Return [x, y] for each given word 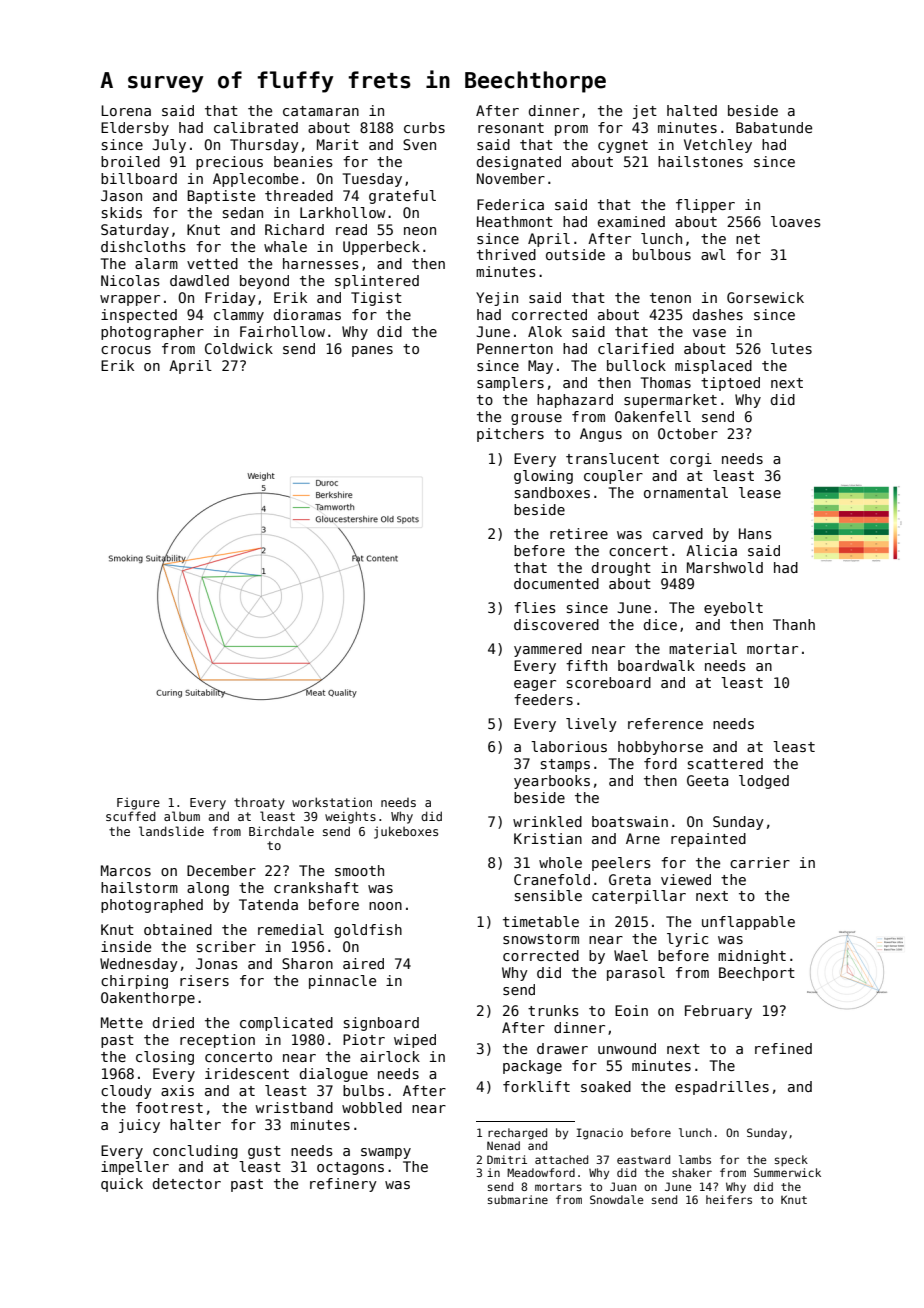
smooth [359, 870]
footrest [169, 1107]
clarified [636, 348]
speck [791, 1160]
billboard [139, 178]
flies [535, 607]
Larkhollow [343, 212]
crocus [126, 350]
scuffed [131, 816]
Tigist [376, 299]
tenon [670, 298]
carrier [760, 862]
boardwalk [656, 665]
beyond [264, 282]
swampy [386, 1153]
